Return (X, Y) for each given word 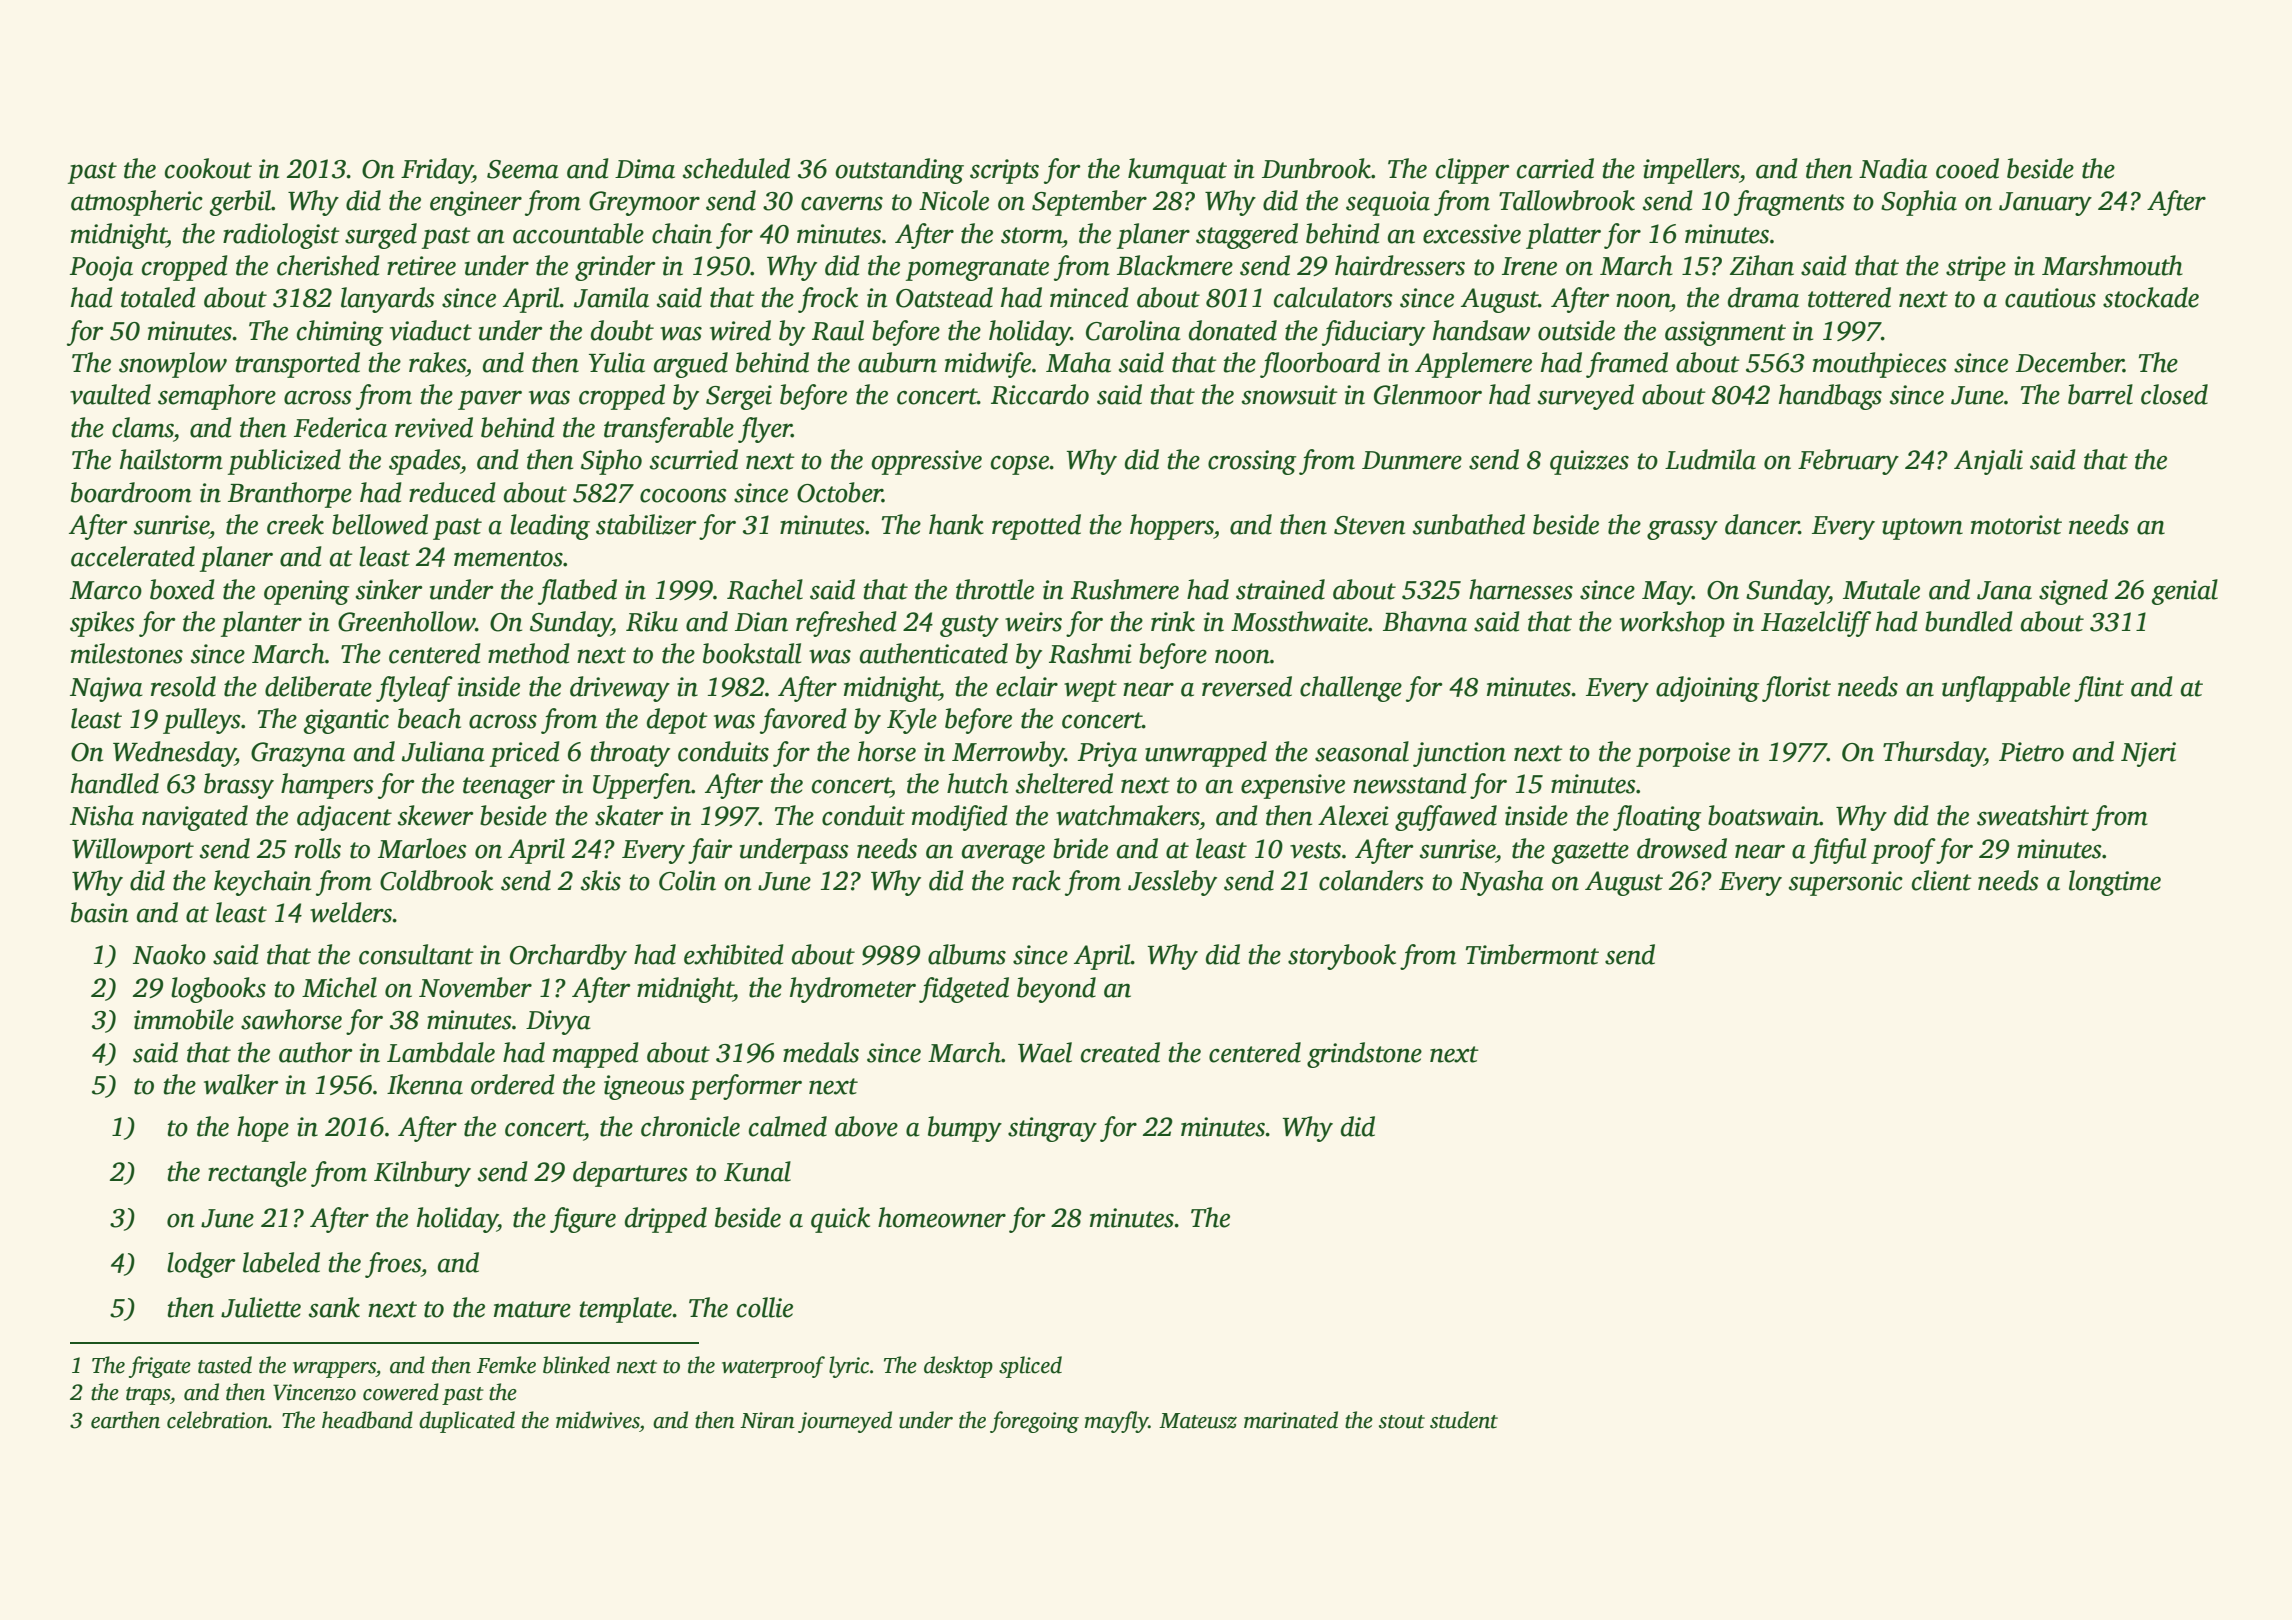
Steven (1369, 525)
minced (1089, 297)
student (1464, 1420)
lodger (201, 1265)
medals (821, 1052)
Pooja (101, 268)
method (529, 653)
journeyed (845, 1422)
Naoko (169, 954)
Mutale (1881, 589)
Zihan (1762, 265)
